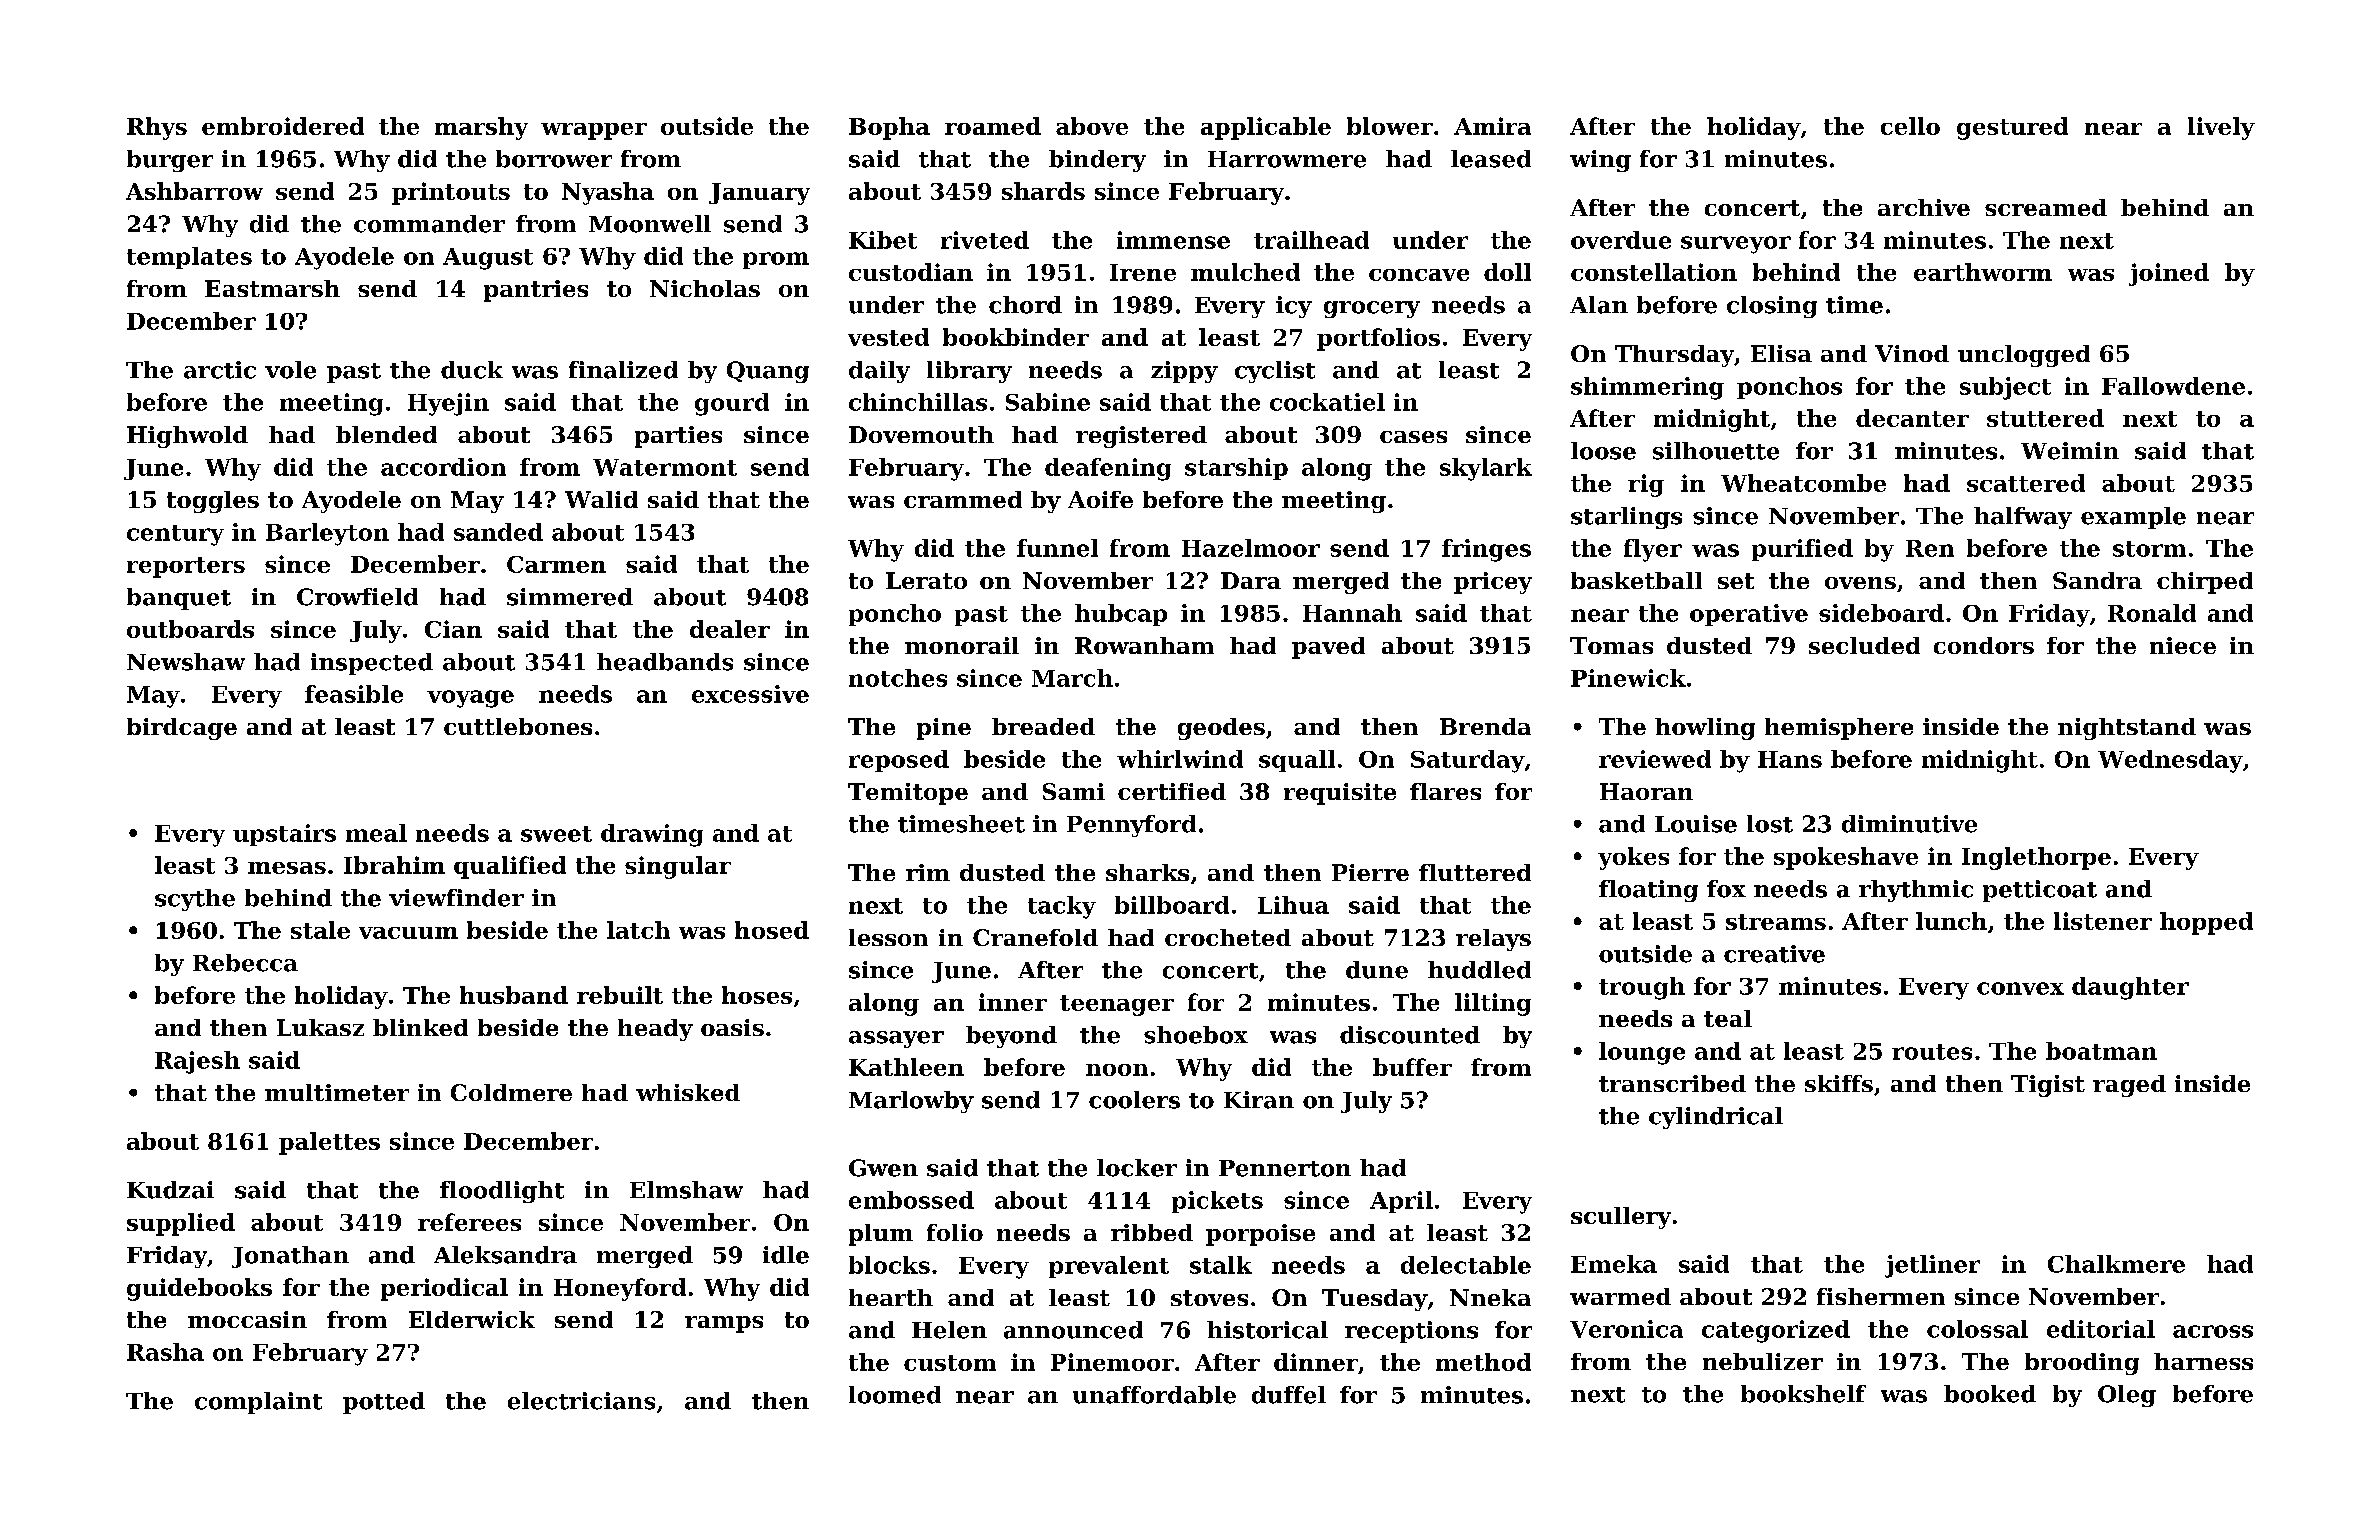 This screenshot has height=1540, width=2380. I want to click on unaffordable, so click(1154, 1395).
